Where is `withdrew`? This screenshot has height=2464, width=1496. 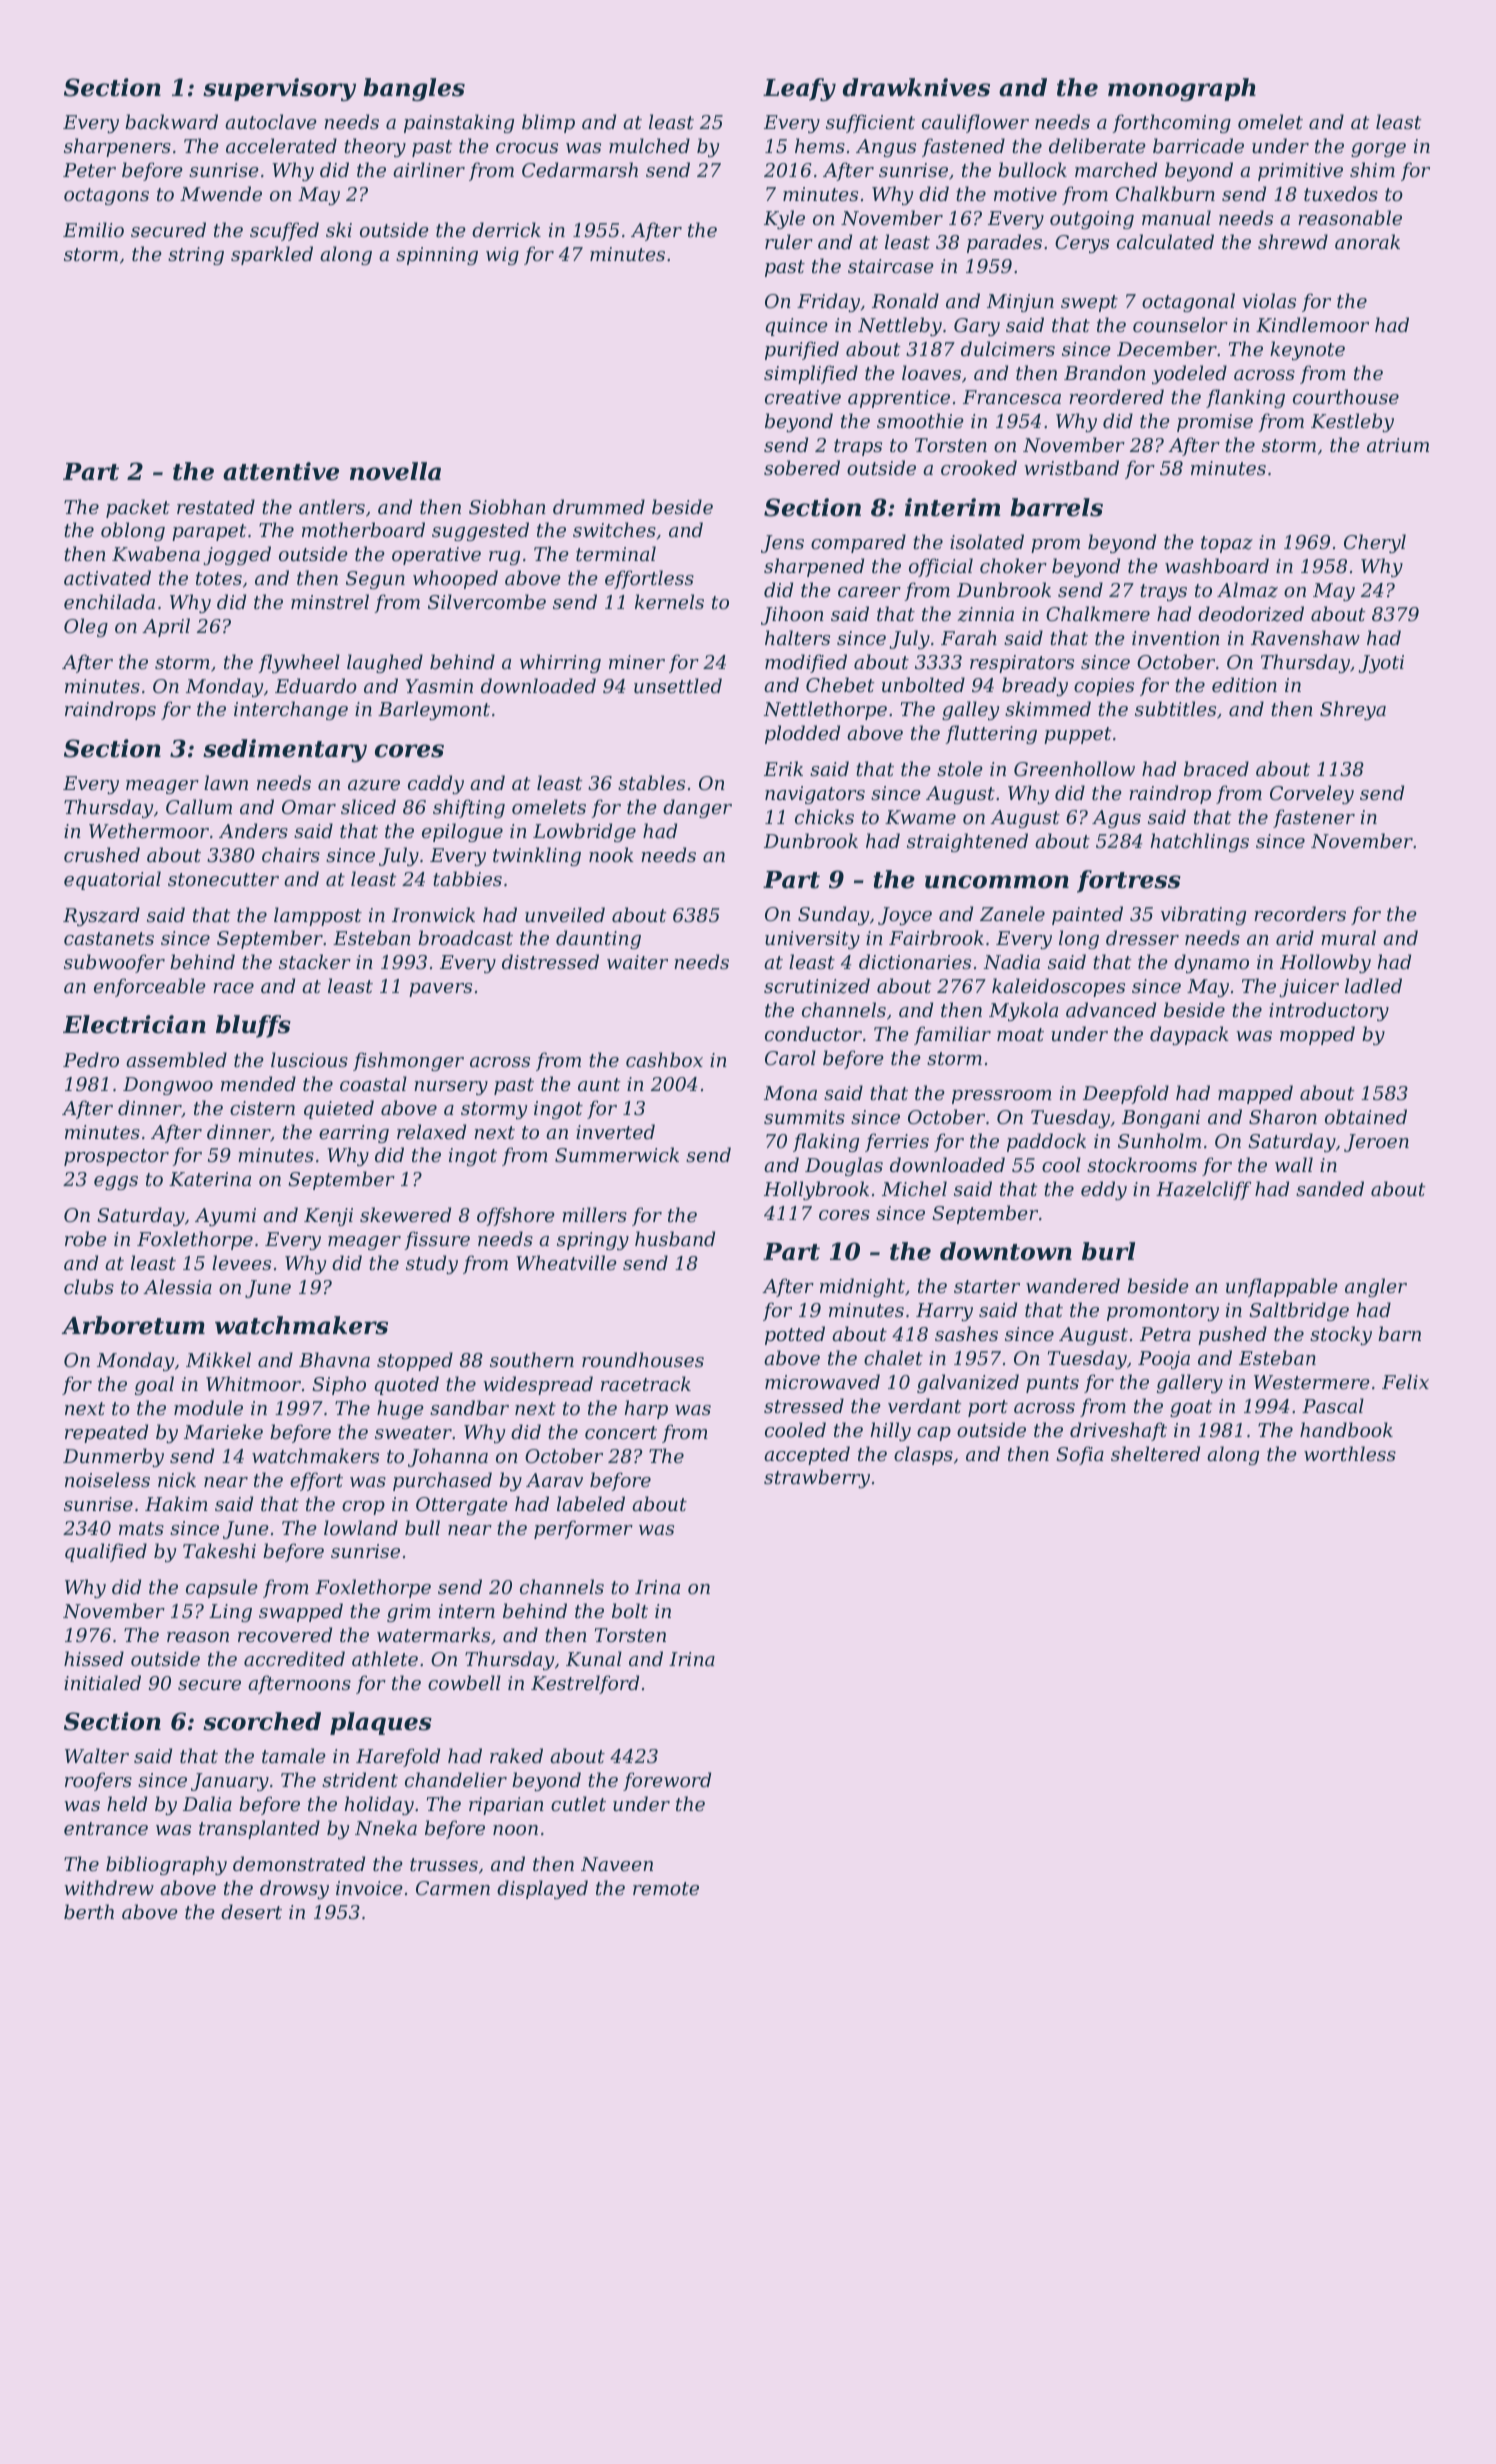
withdrew is located at coordinates (109, 1887).
